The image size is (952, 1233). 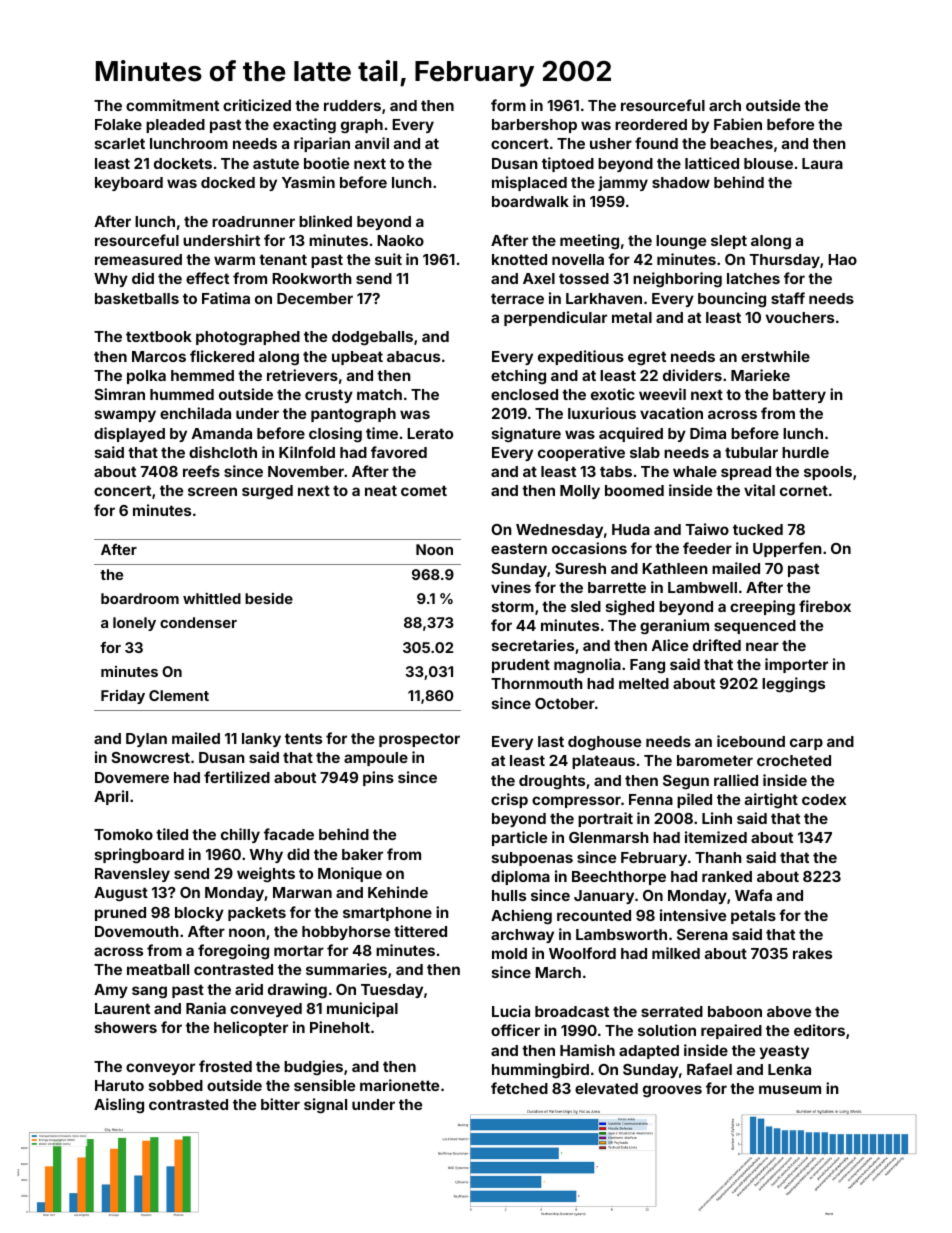 What do you see at coordinates (611, 143) in the document?
I see `usher` at bounding box center [611, 143].
